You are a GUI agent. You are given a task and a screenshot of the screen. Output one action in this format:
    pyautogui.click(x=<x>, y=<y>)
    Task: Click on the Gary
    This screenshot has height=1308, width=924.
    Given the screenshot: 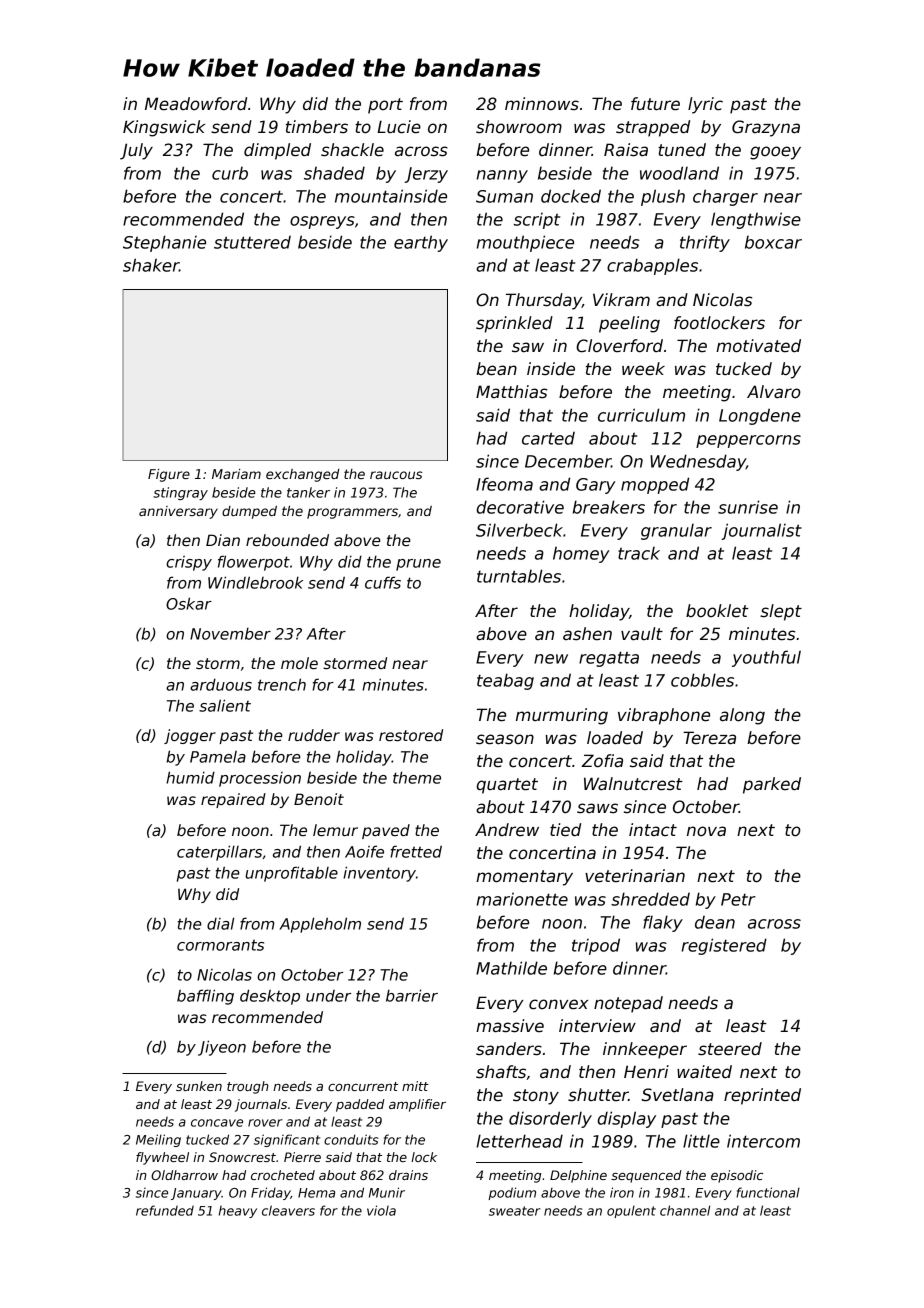 What is the action you would take?
    pyautogui.click(x=596, y=486)
